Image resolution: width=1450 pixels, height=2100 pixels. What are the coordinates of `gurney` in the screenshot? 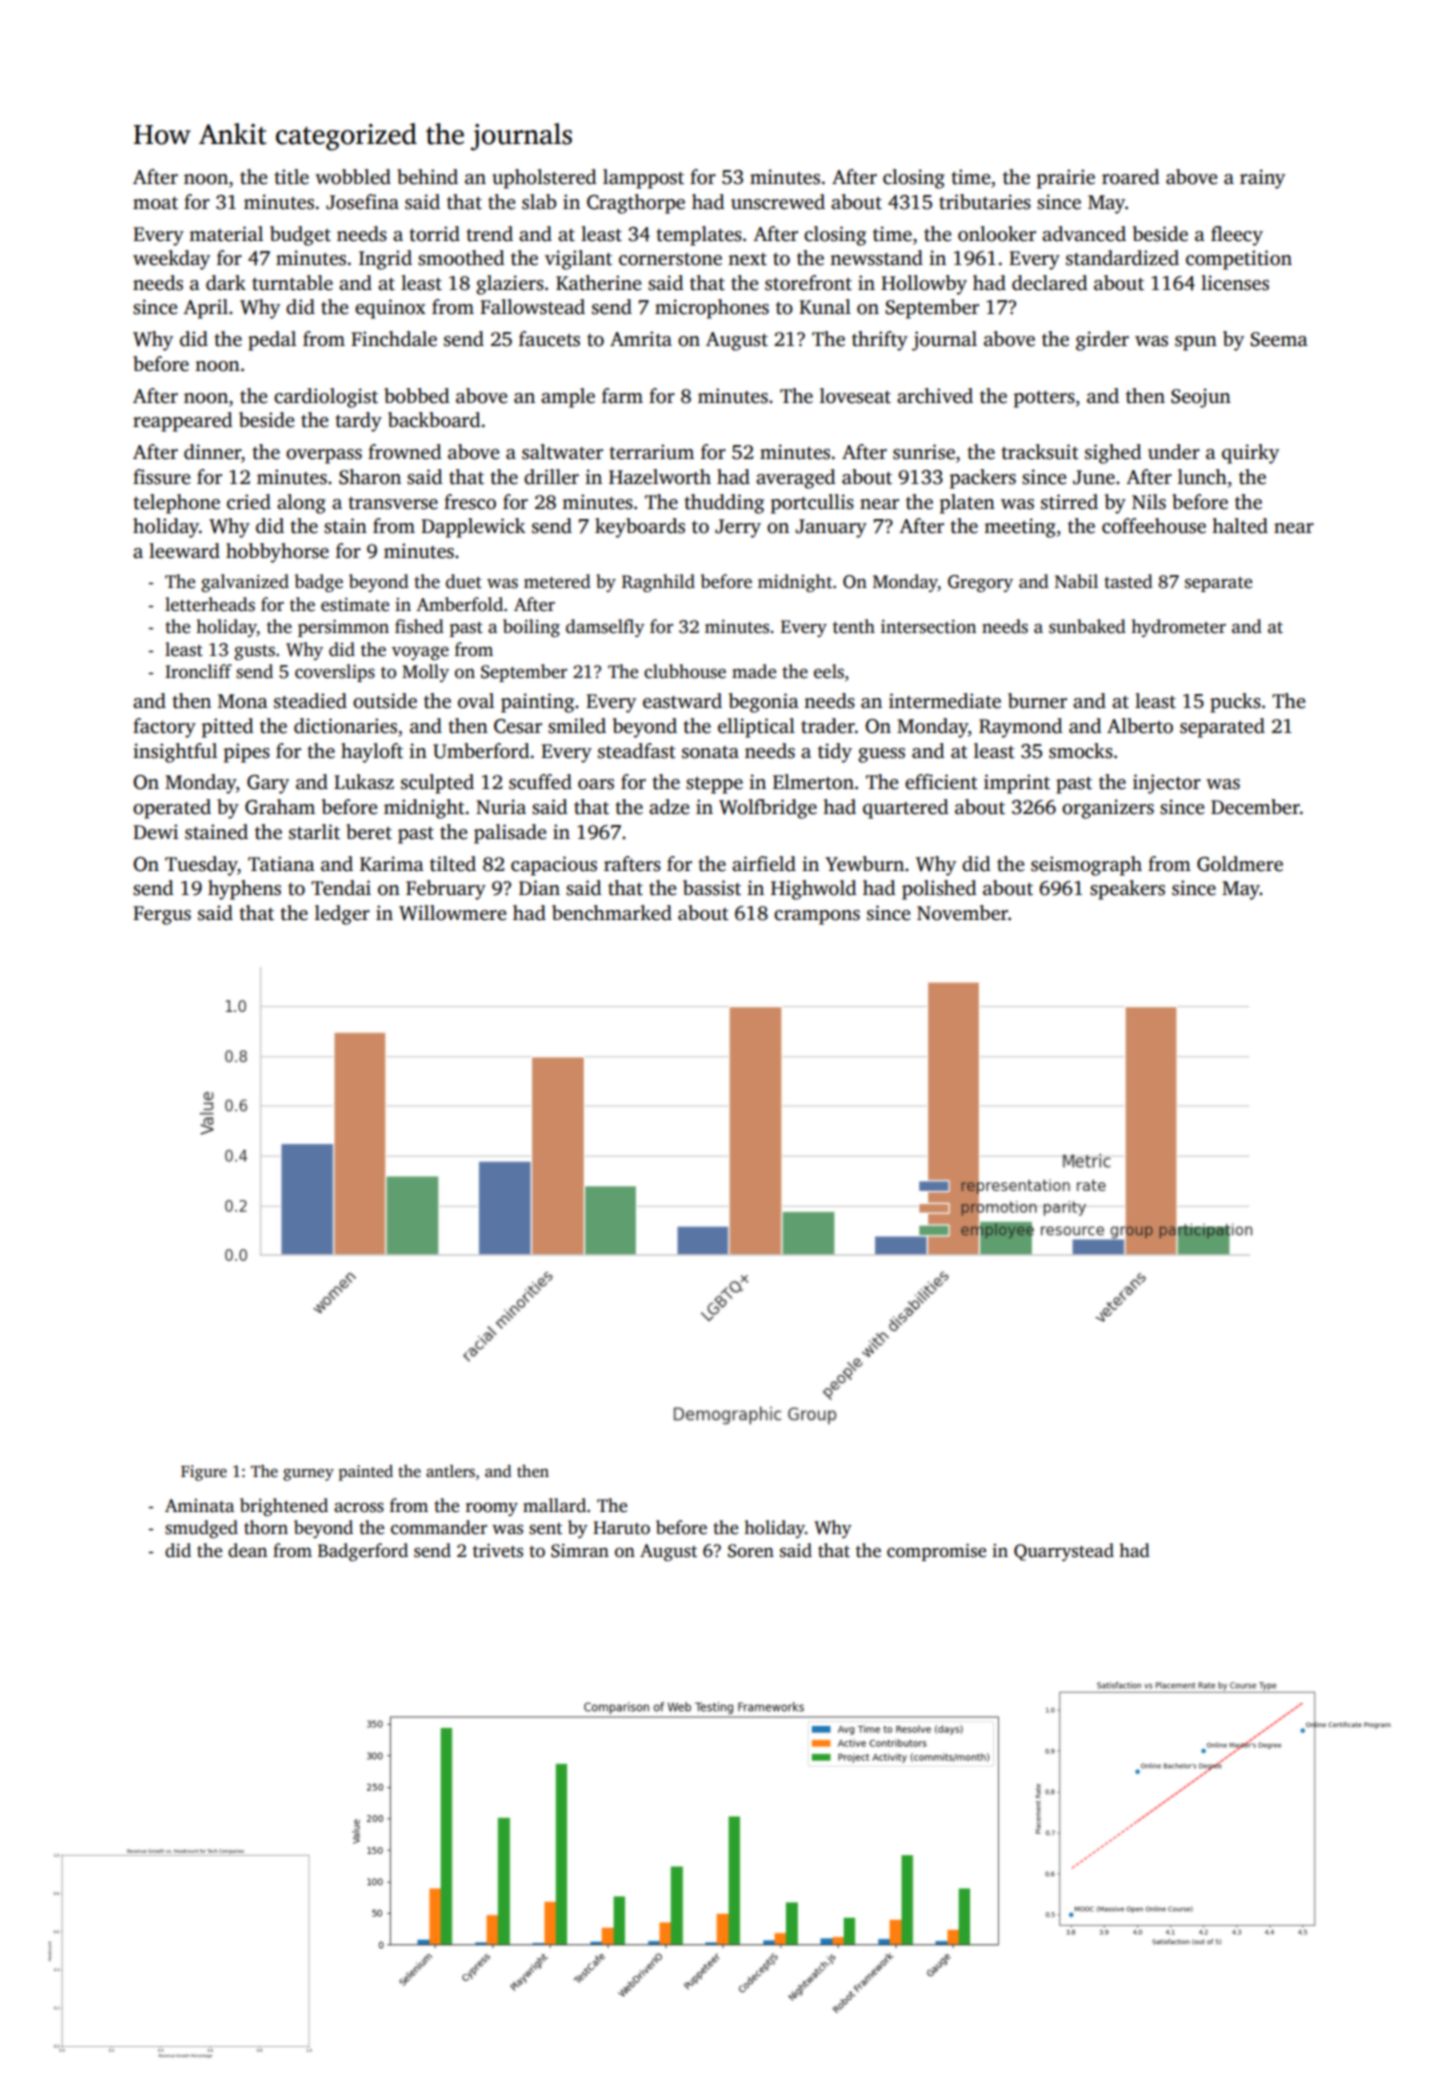 It's located at (308, 1475).
